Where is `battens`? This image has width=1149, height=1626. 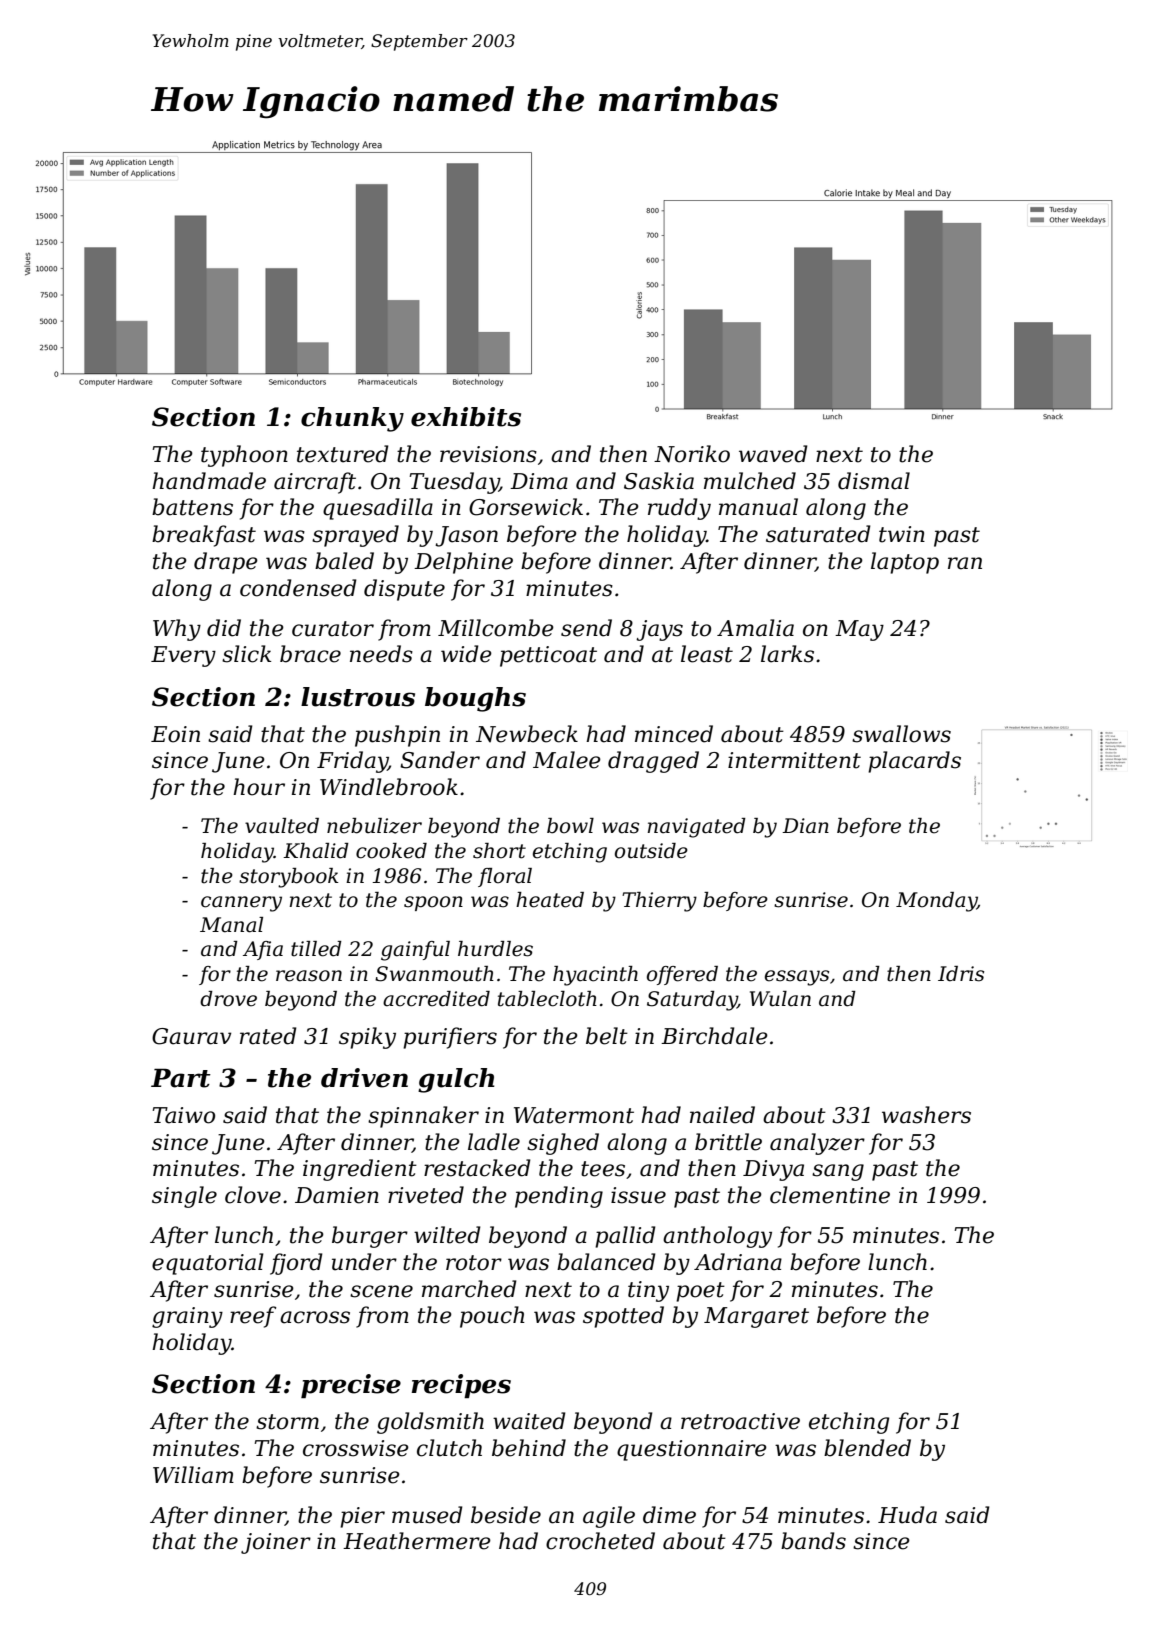 battens is located at coordinates (192, 507).
